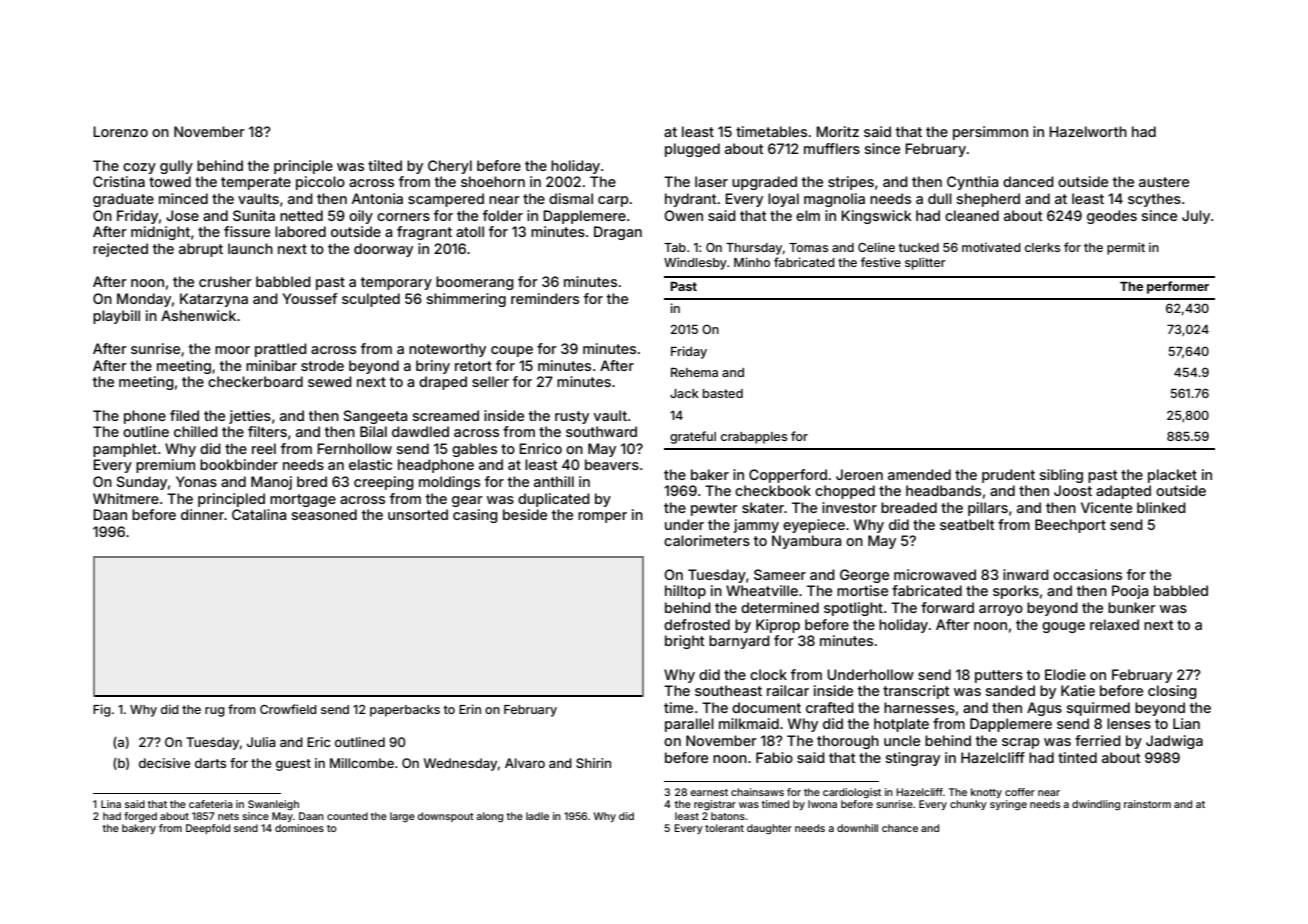 The image size is (1308, 924). What do you see at coordinates (723, 393) in the page?
I see `basted` at bounding box center [723, 393].
